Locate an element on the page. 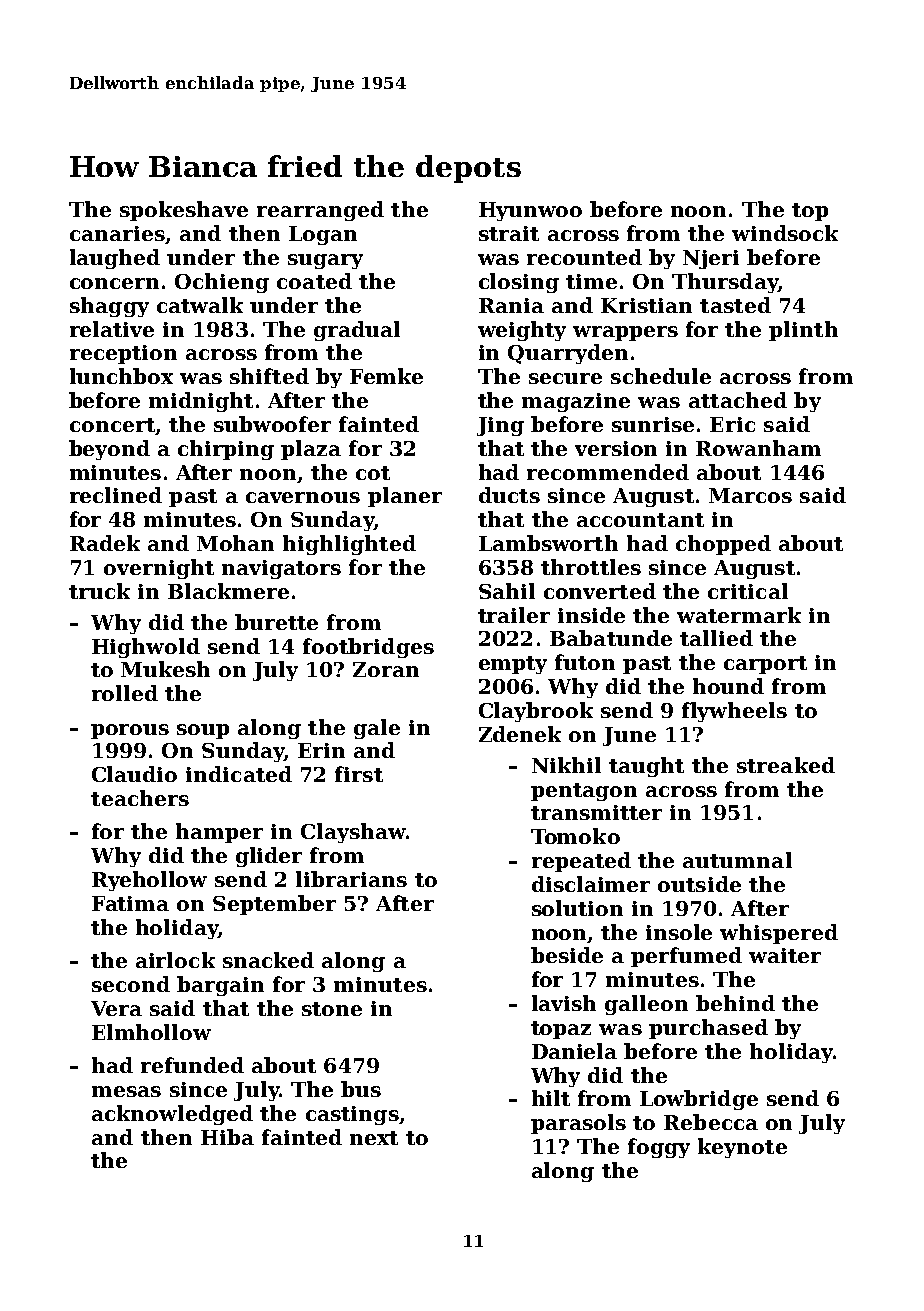  whispered is located at coordinates (779, 934).
